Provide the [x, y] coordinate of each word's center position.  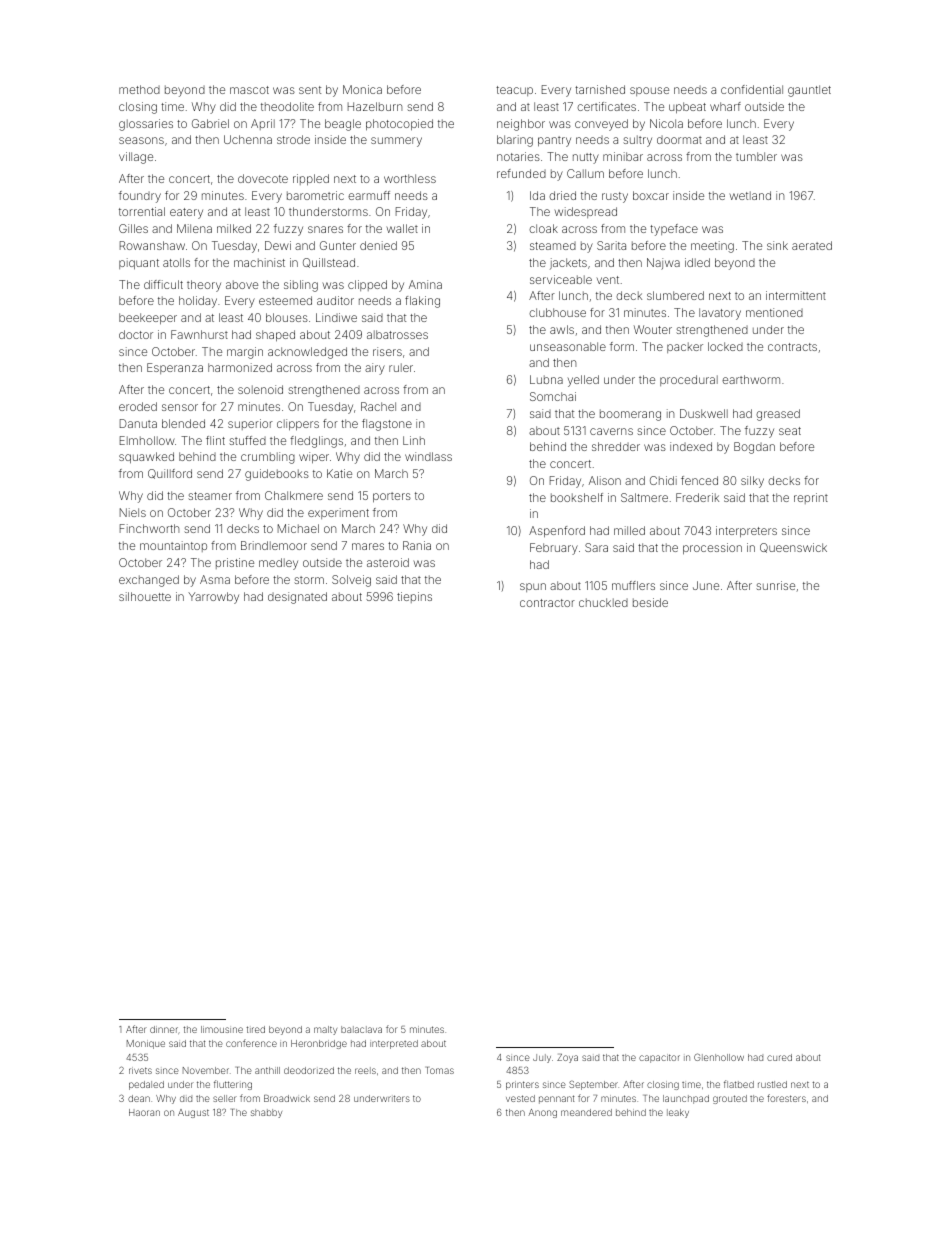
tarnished [600, 89]
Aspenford [557, 532]
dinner [164, 1029]
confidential [752, 89]
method [139, 89]
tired [255, 1029]
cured [779, 1057]
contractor [547, 603]
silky [752, 482]
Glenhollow [719, 1057]
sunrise [775, 585]
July [542, 1058]
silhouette [145, 596]
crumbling [268, 458]
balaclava [361, 1029]
